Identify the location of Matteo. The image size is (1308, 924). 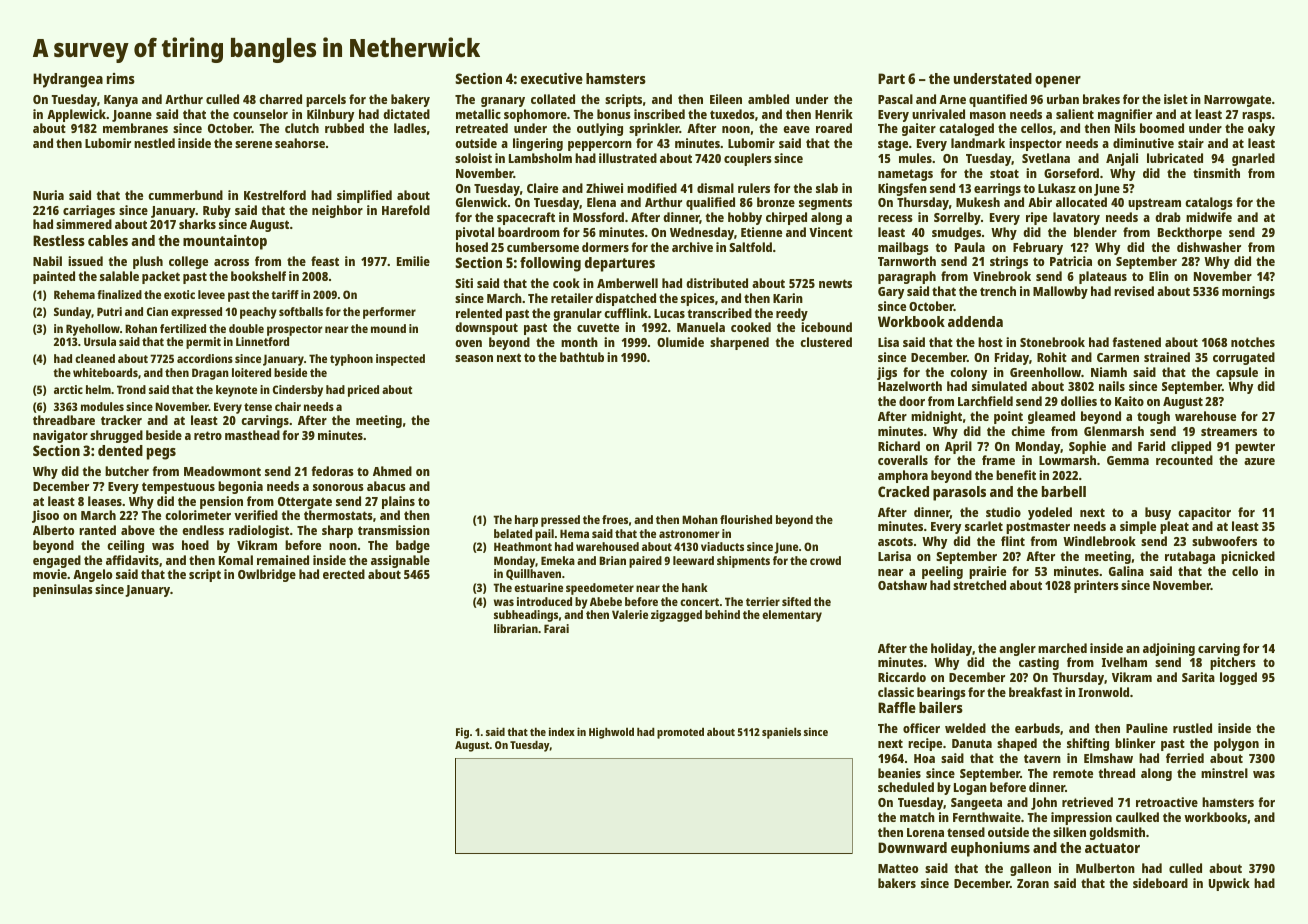
(898, 868).
